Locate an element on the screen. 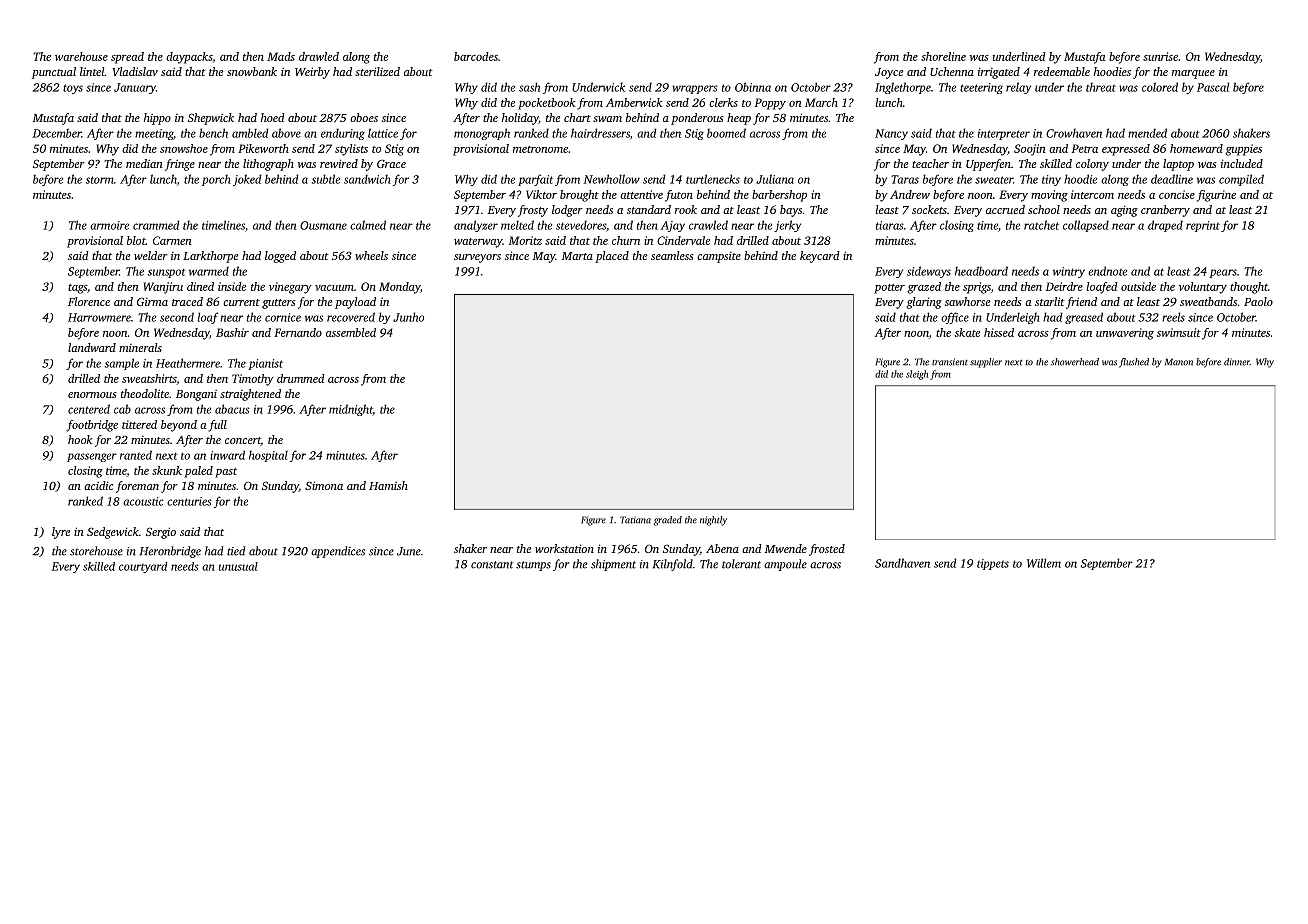 This screenshot has width=1308, height=924. sunrise is located at coordinates (1160, 56).
